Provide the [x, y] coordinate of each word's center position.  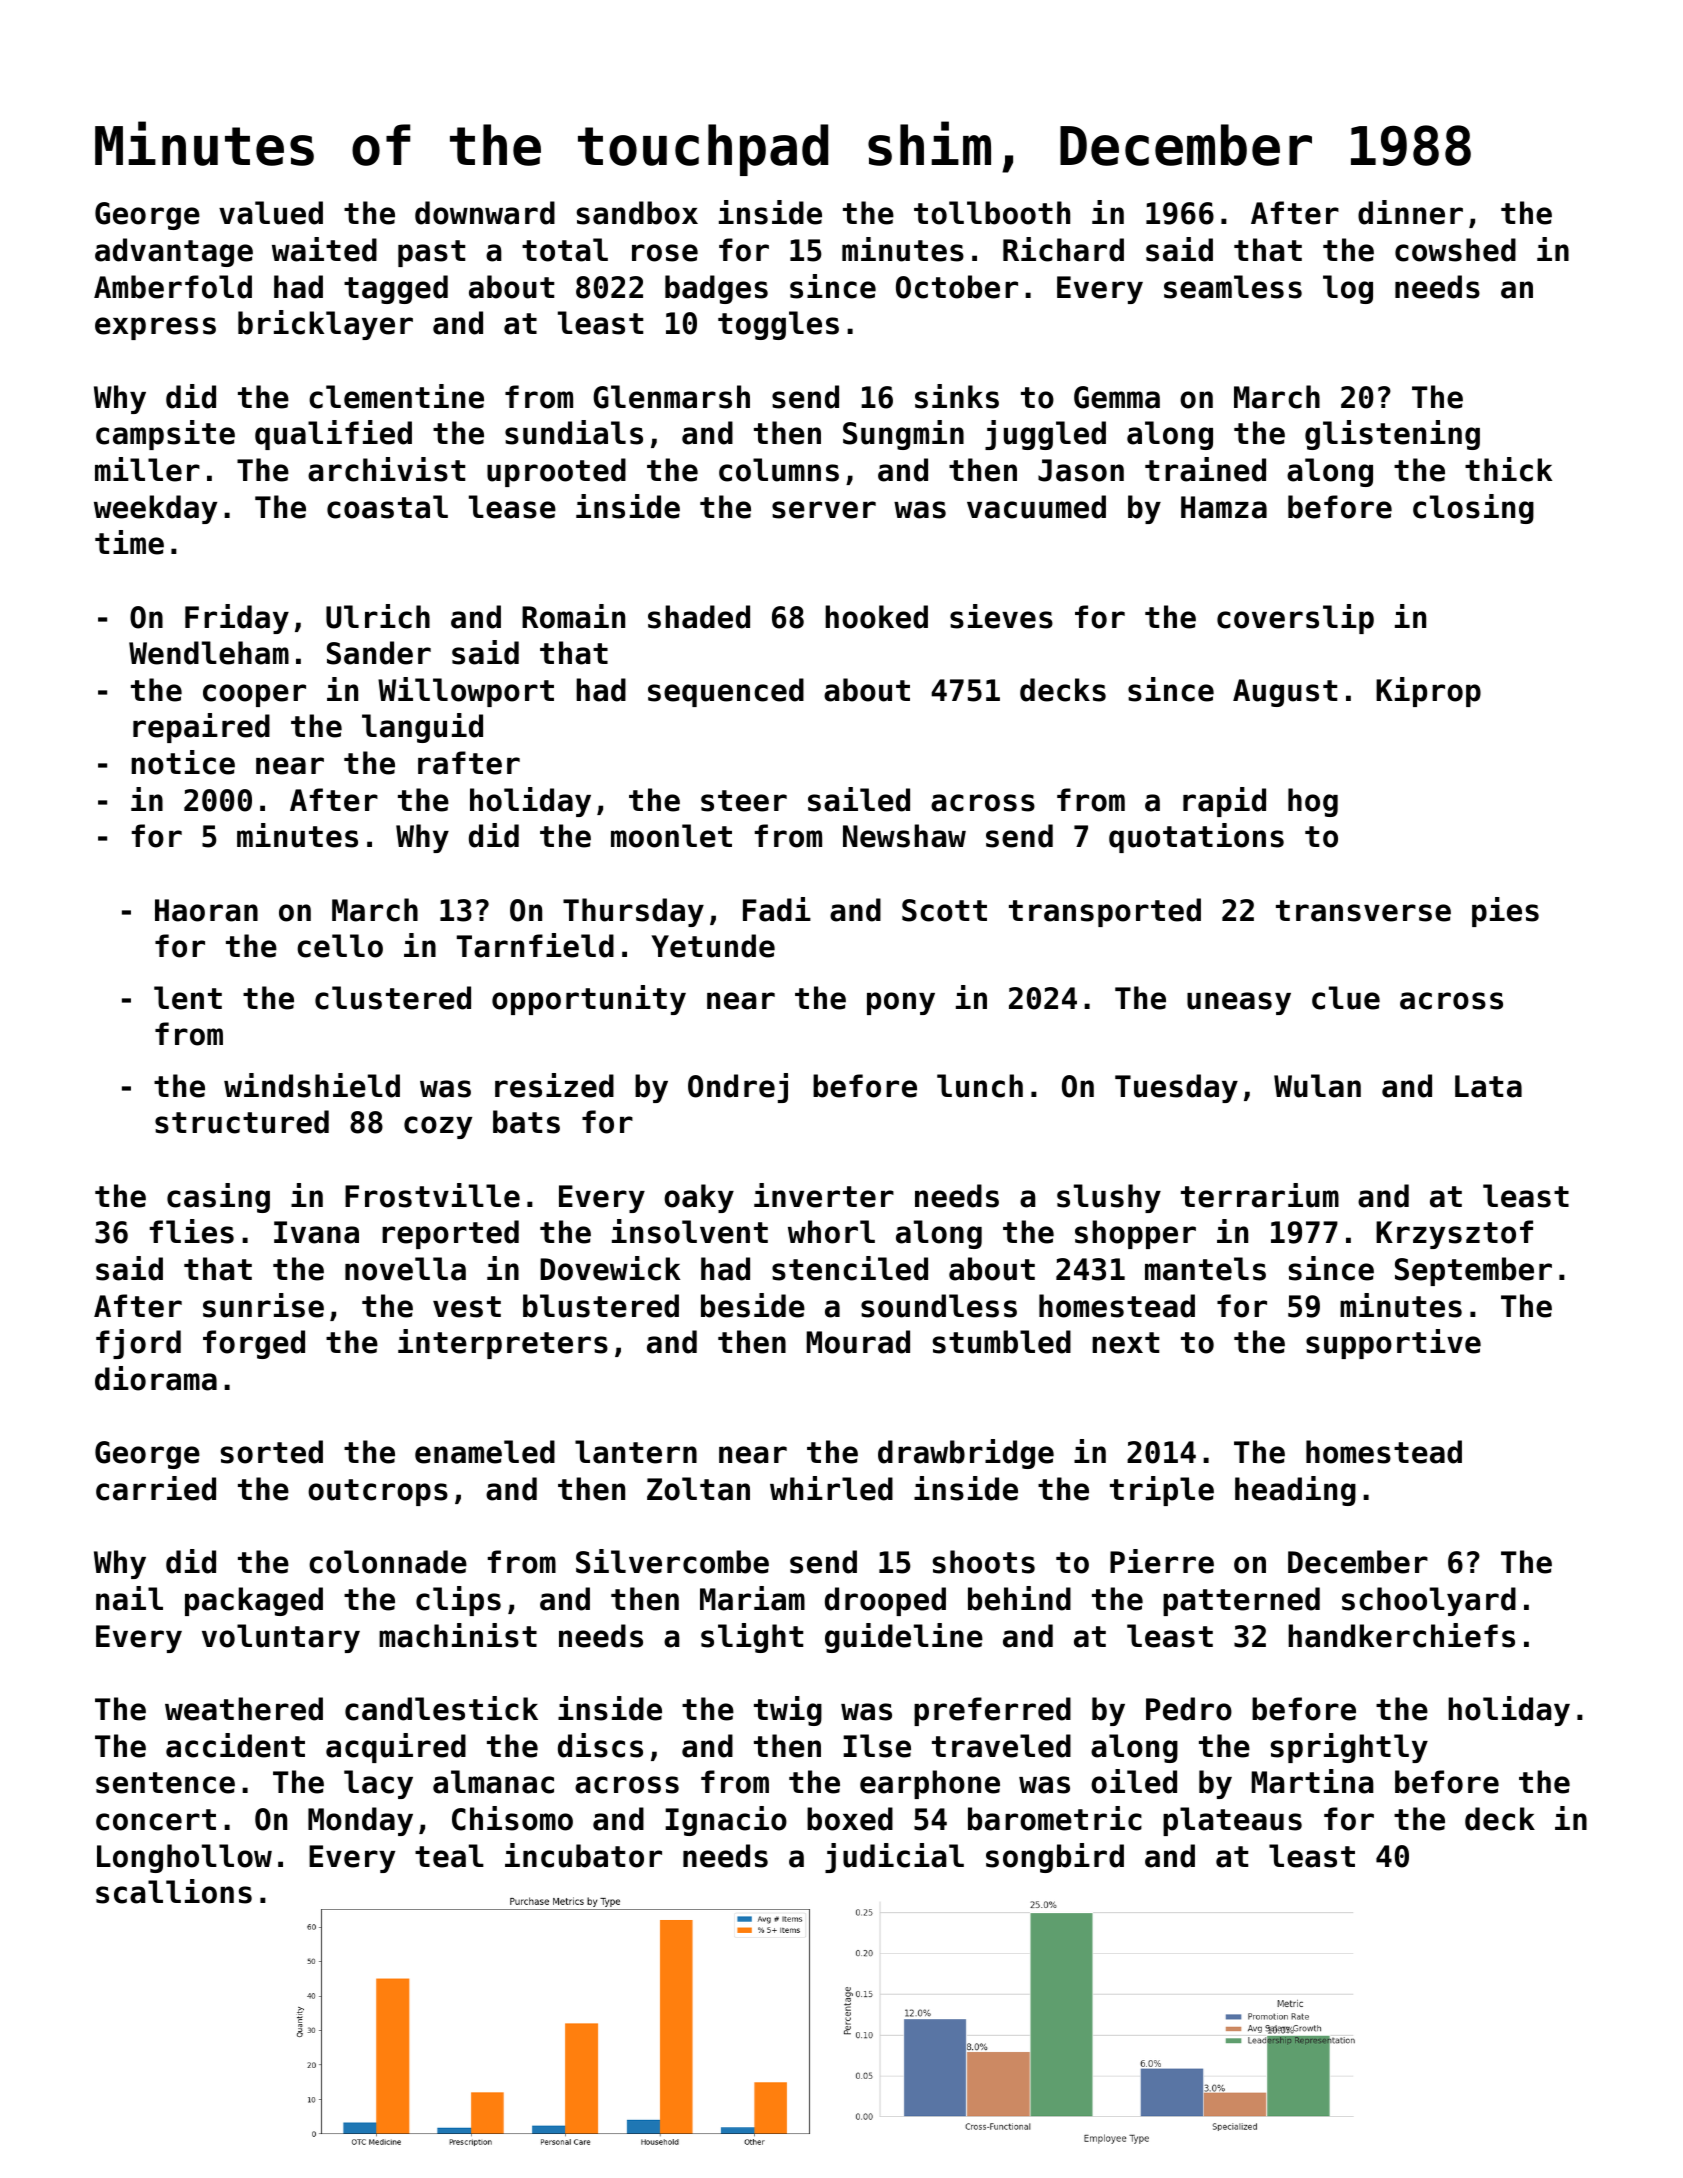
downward [485, 213]
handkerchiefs [1401, 1635]
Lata [1488, 1086]
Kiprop [1428, 692]
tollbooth [992, 213]
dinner [1410, 212]
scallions [174, 1891]
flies [192, 1231]
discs [600, 1745]
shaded [699, 617]
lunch [980, 1086]
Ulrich [378, 616]
